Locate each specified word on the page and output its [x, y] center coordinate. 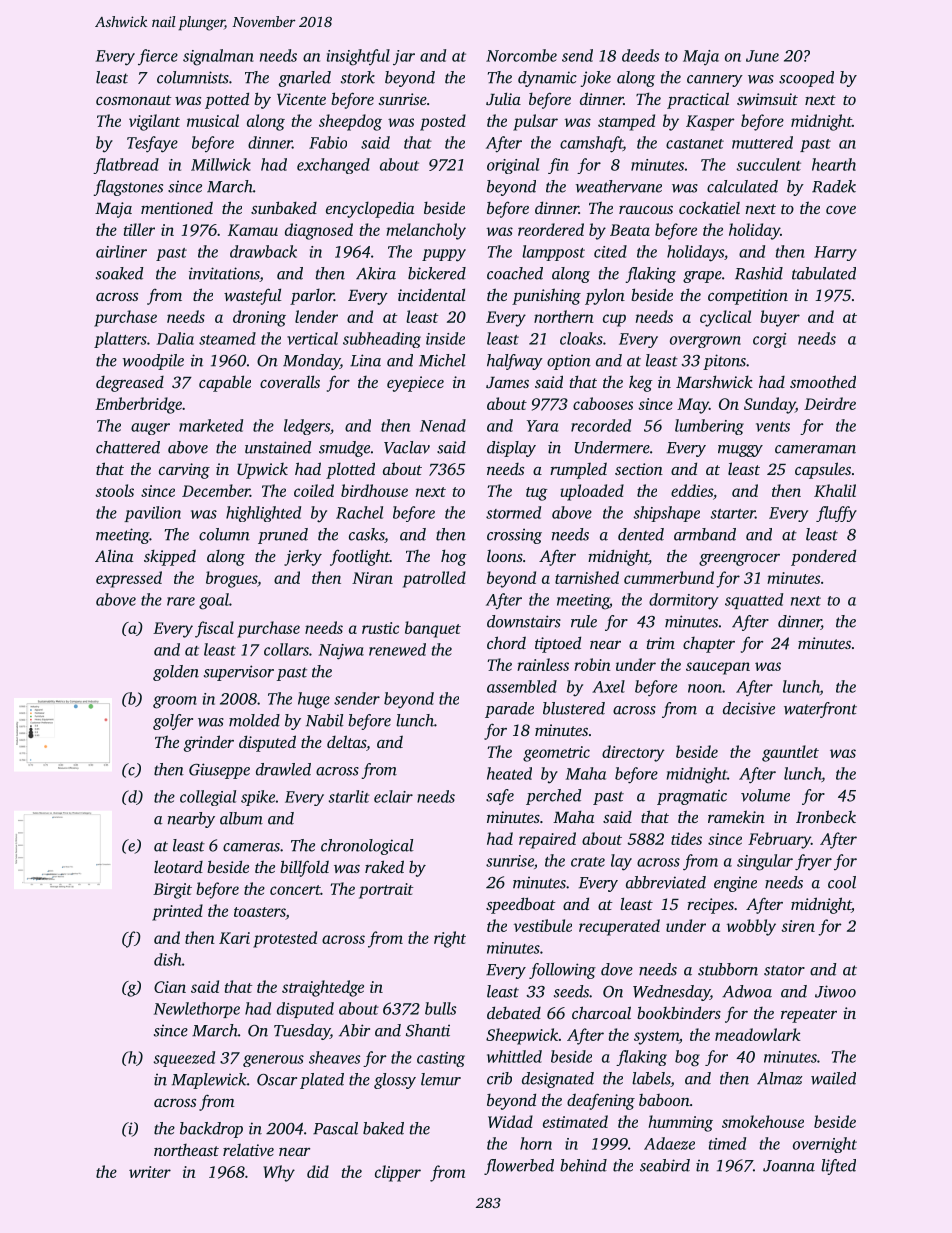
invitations [224, 274]
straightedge [323, 988]
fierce [158, 57]
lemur [441, 1079]
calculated [742, 186]
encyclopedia [370, 209]
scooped [806, 79]
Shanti [428, 1030]
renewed [397, 649]
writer [150, 1172]
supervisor [239, 673]
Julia [503, 98]
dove [617, 969]
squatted [754, 601]
